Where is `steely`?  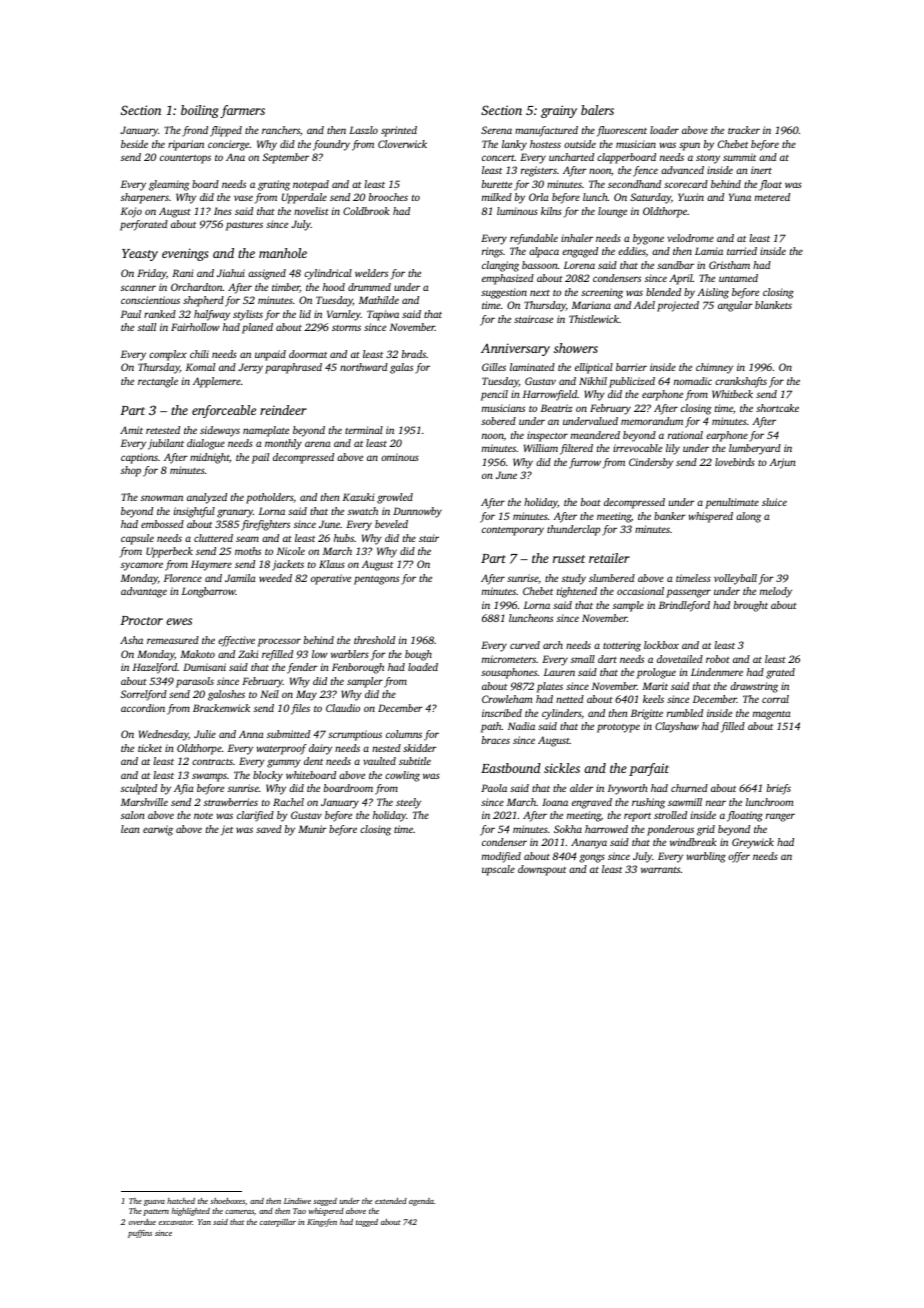
steely is located at coordinates (408, 803).
